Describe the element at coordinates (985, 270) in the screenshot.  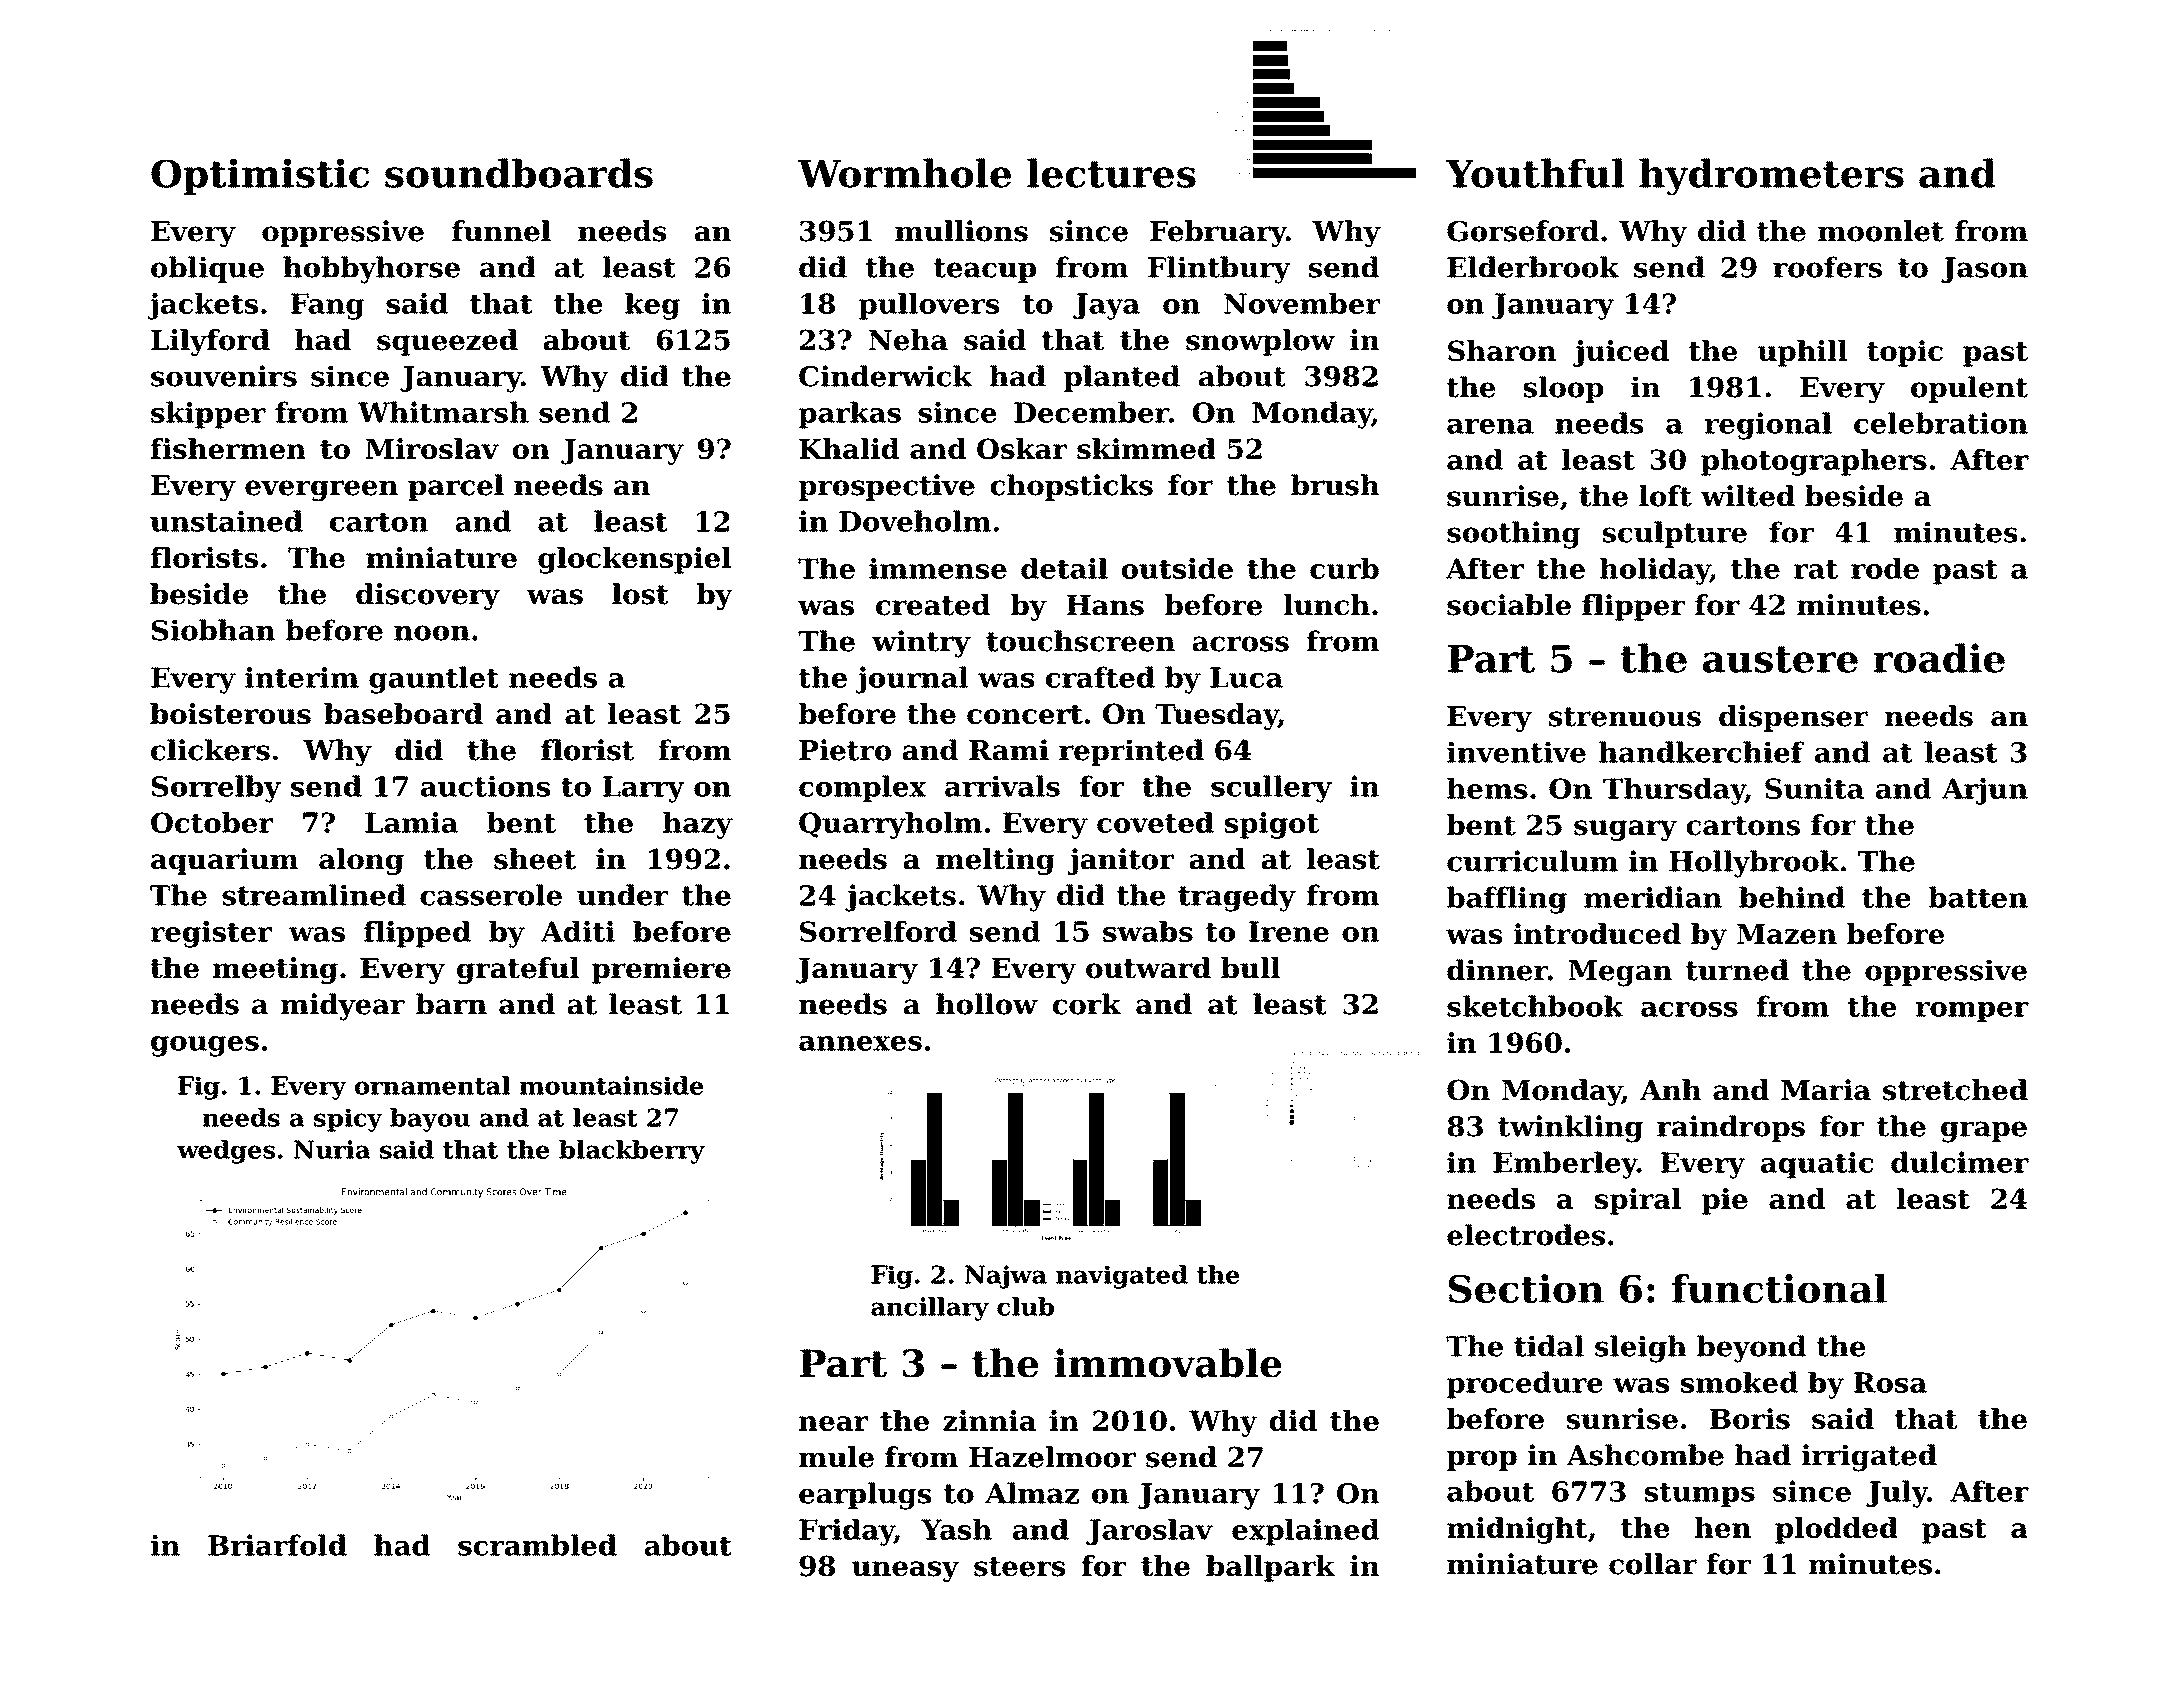
I see `teacup` at that location.
